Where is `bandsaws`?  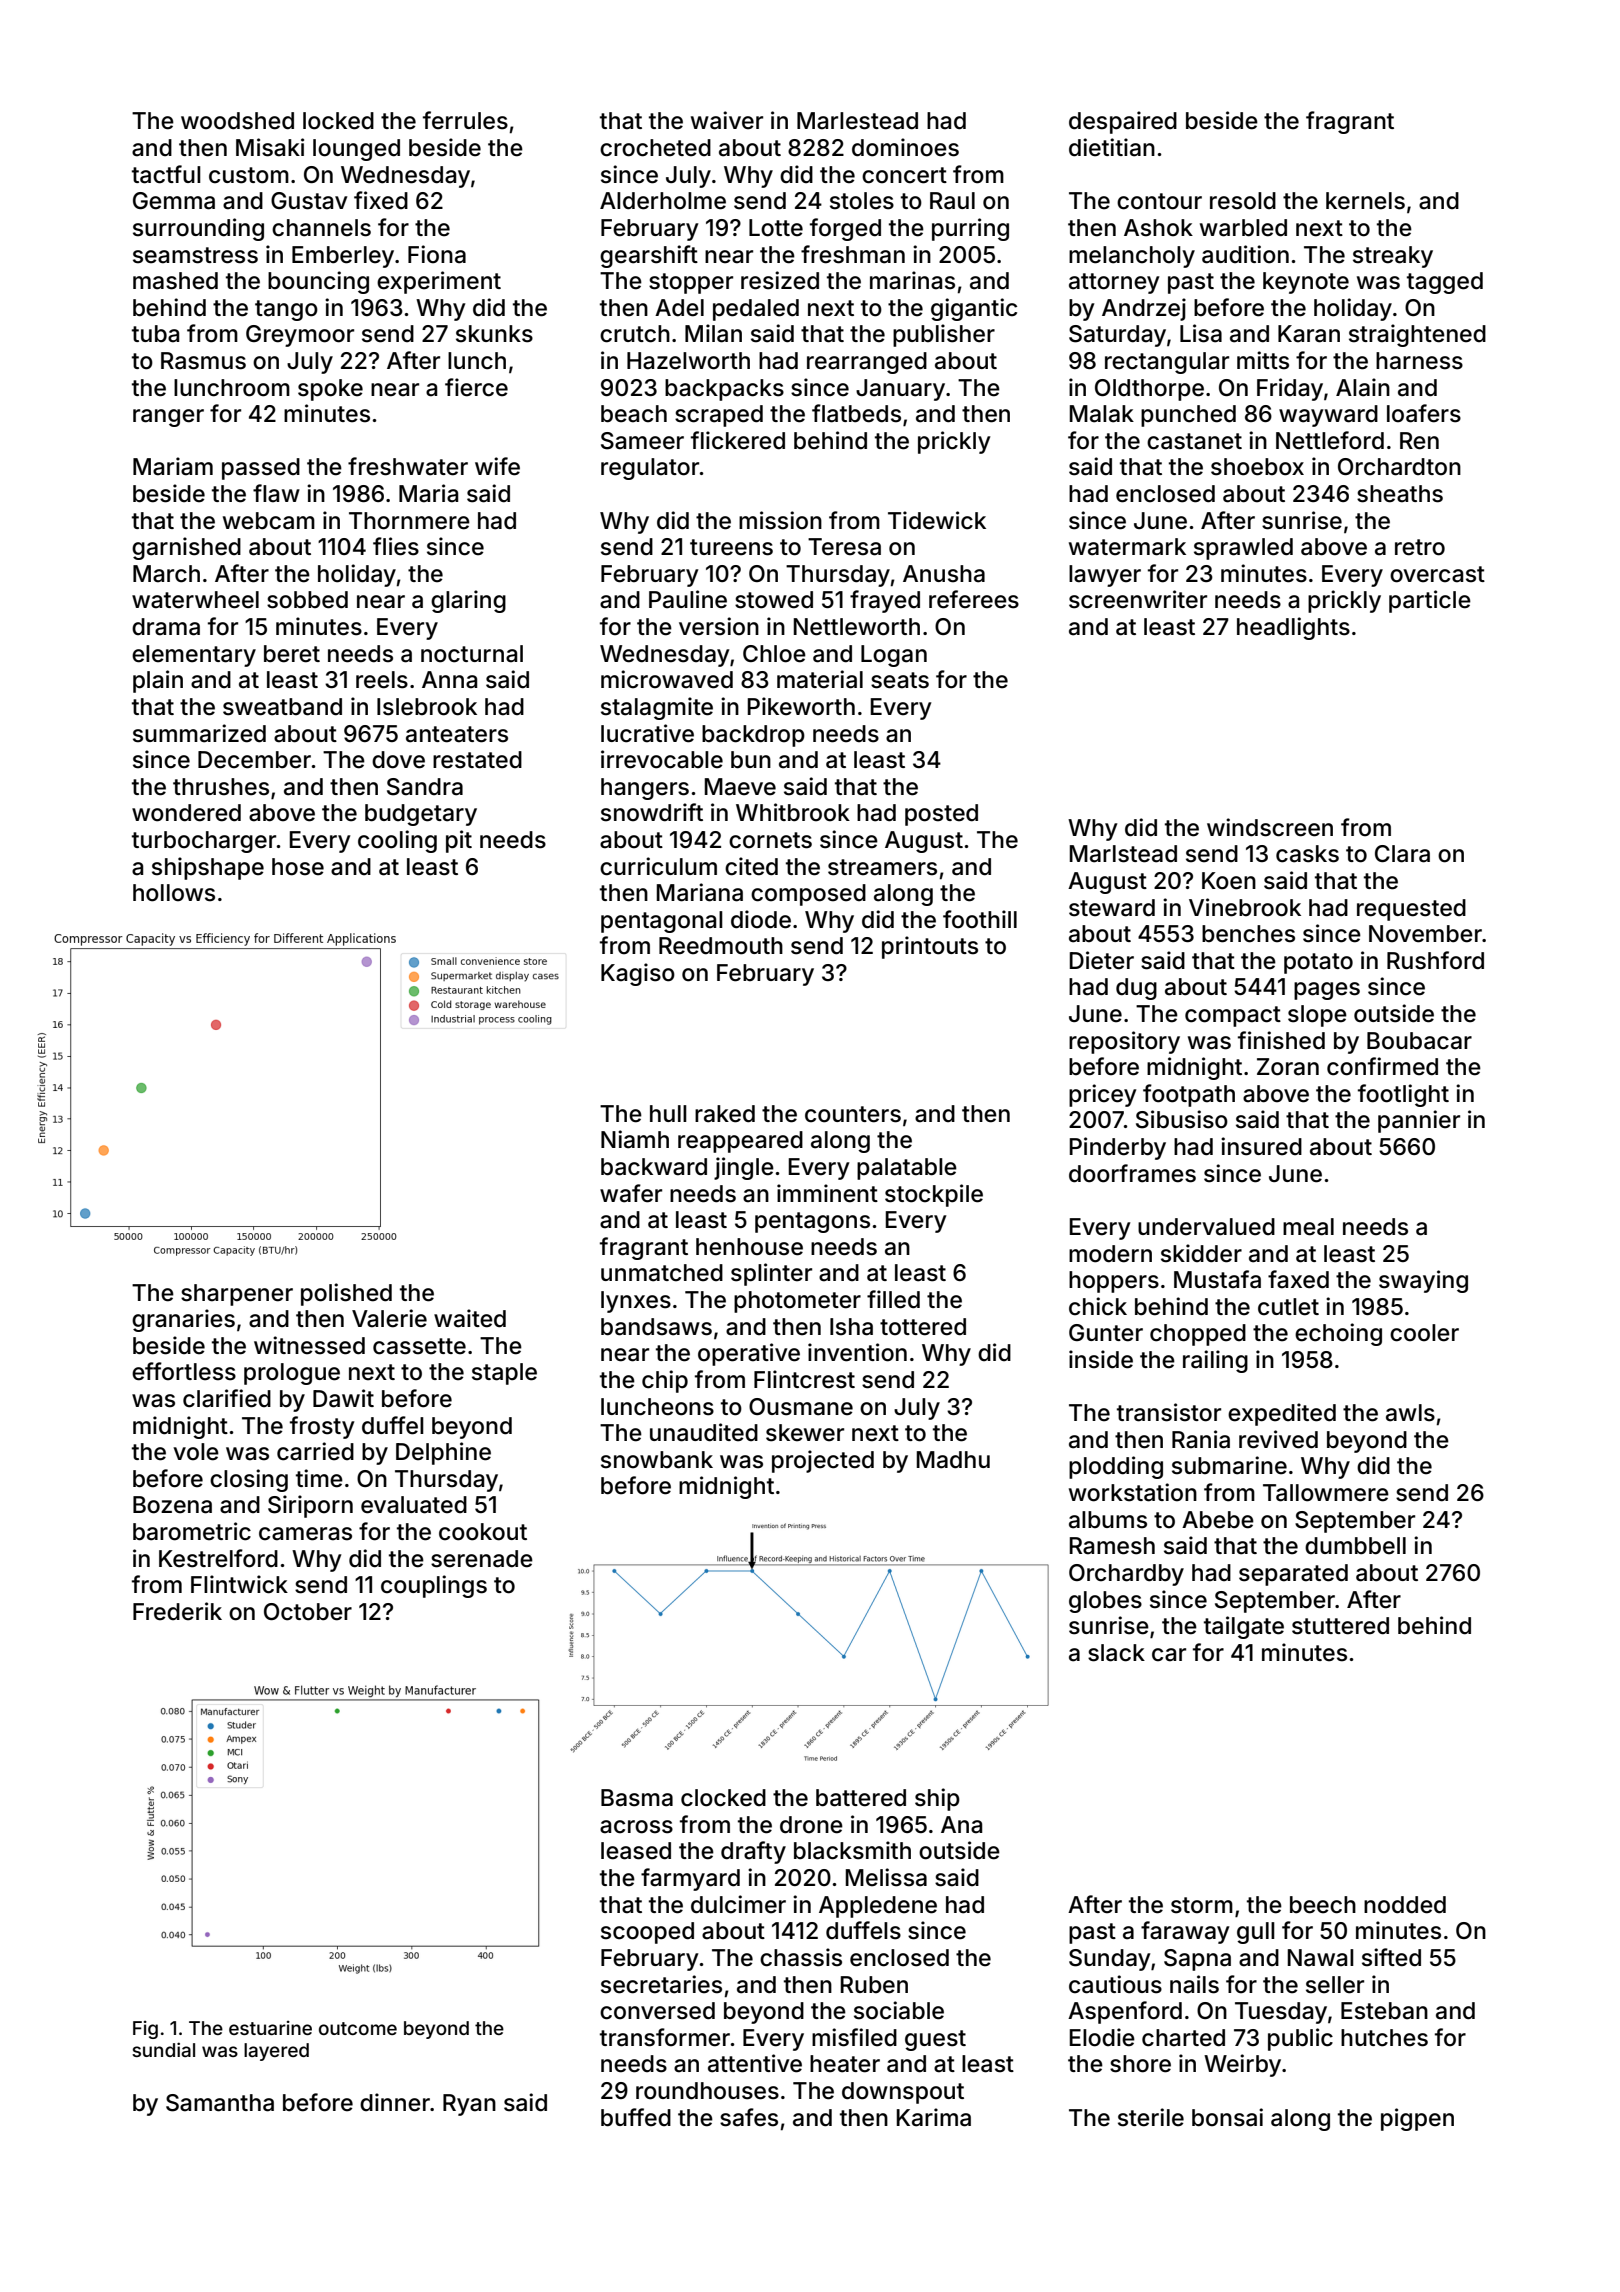 bandsaws is located at coordinates (656, 1327).
